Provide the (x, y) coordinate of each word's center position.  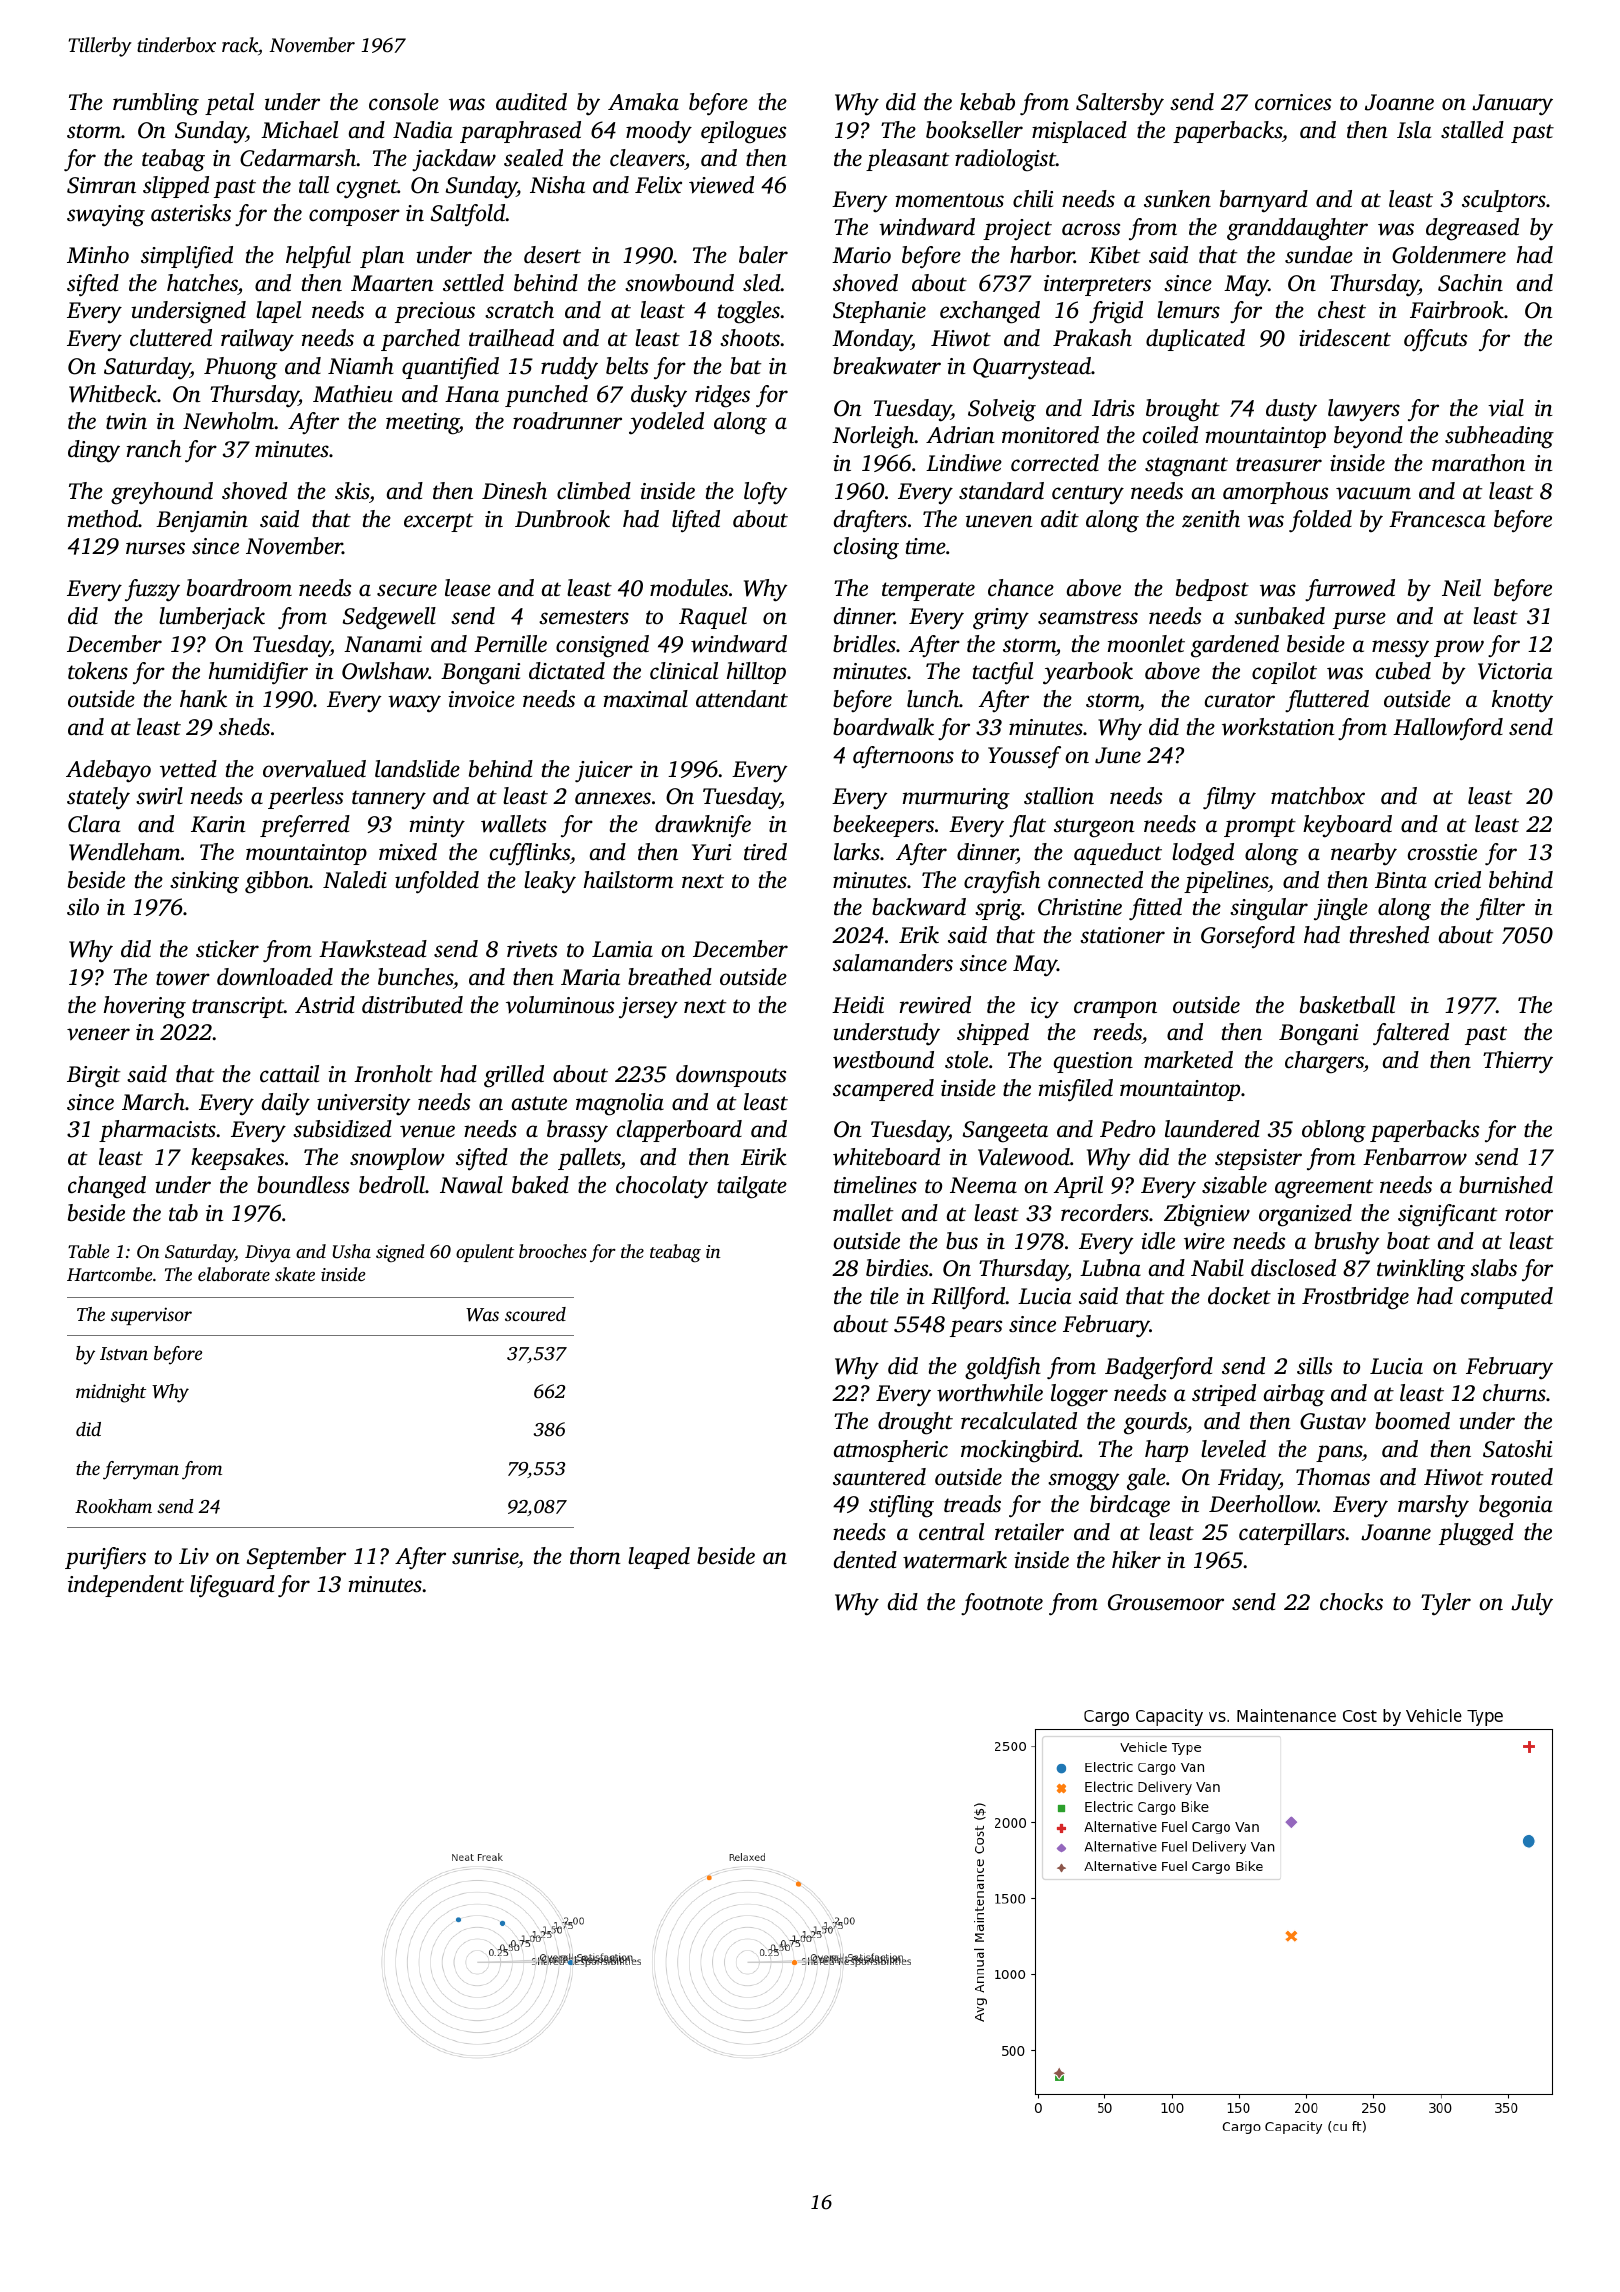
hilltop (756, 673)
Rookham (113, 1506)
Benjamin (202, 521)
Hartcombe (109, 1274)
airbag (1294, 1395)
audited (531, 101)
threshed (1389, 935)
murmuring (956, 799)
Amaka (643, 101)
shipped (993, 1034)
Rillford (968, 1298)
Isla (1414, 130)
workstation (1278, 727)
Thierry (1518, 1062)
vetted (188, 769)
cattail (289, 1074)
